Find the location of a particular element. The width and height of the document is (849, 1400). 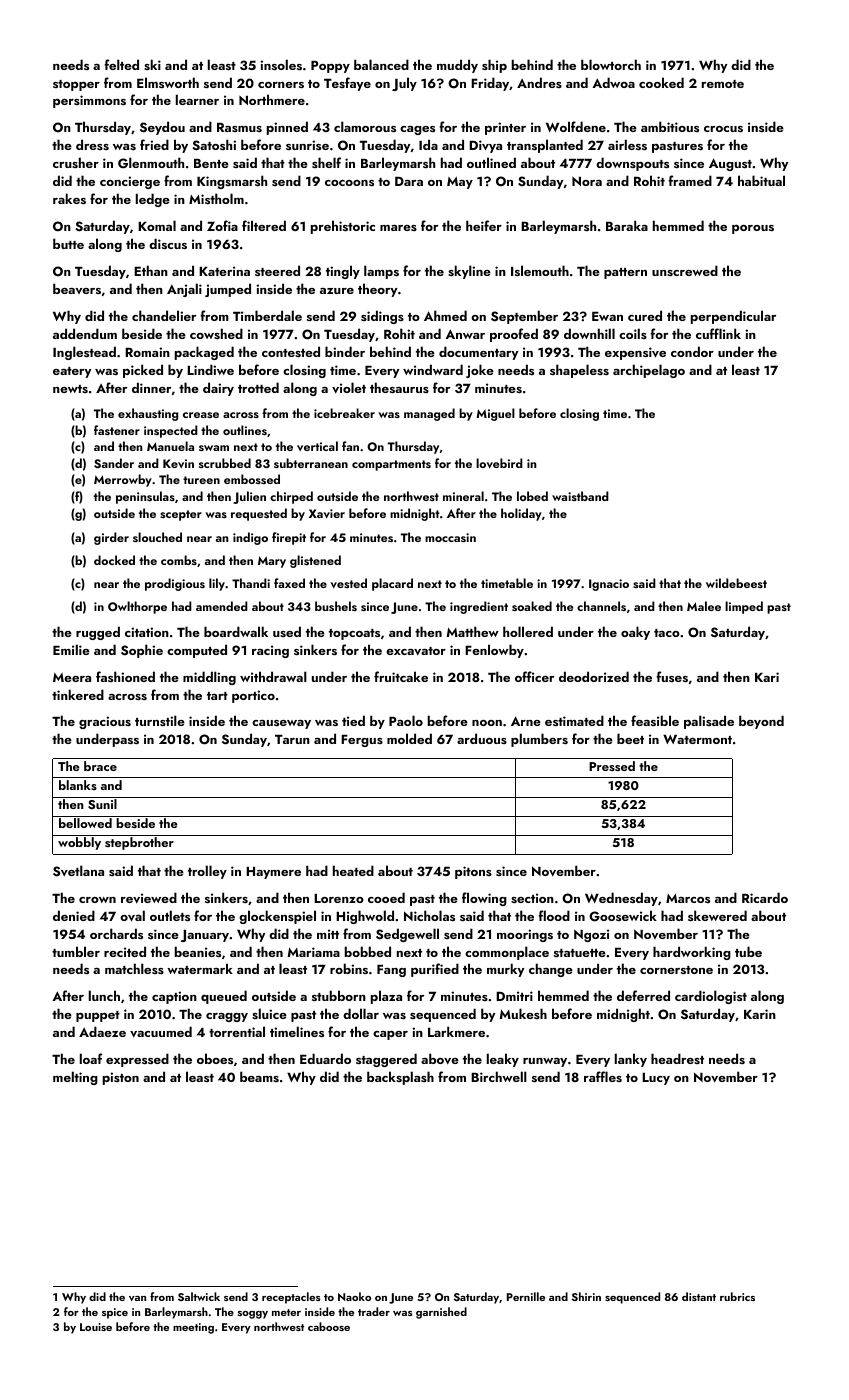

contested is located at coordinates (291, 351).
